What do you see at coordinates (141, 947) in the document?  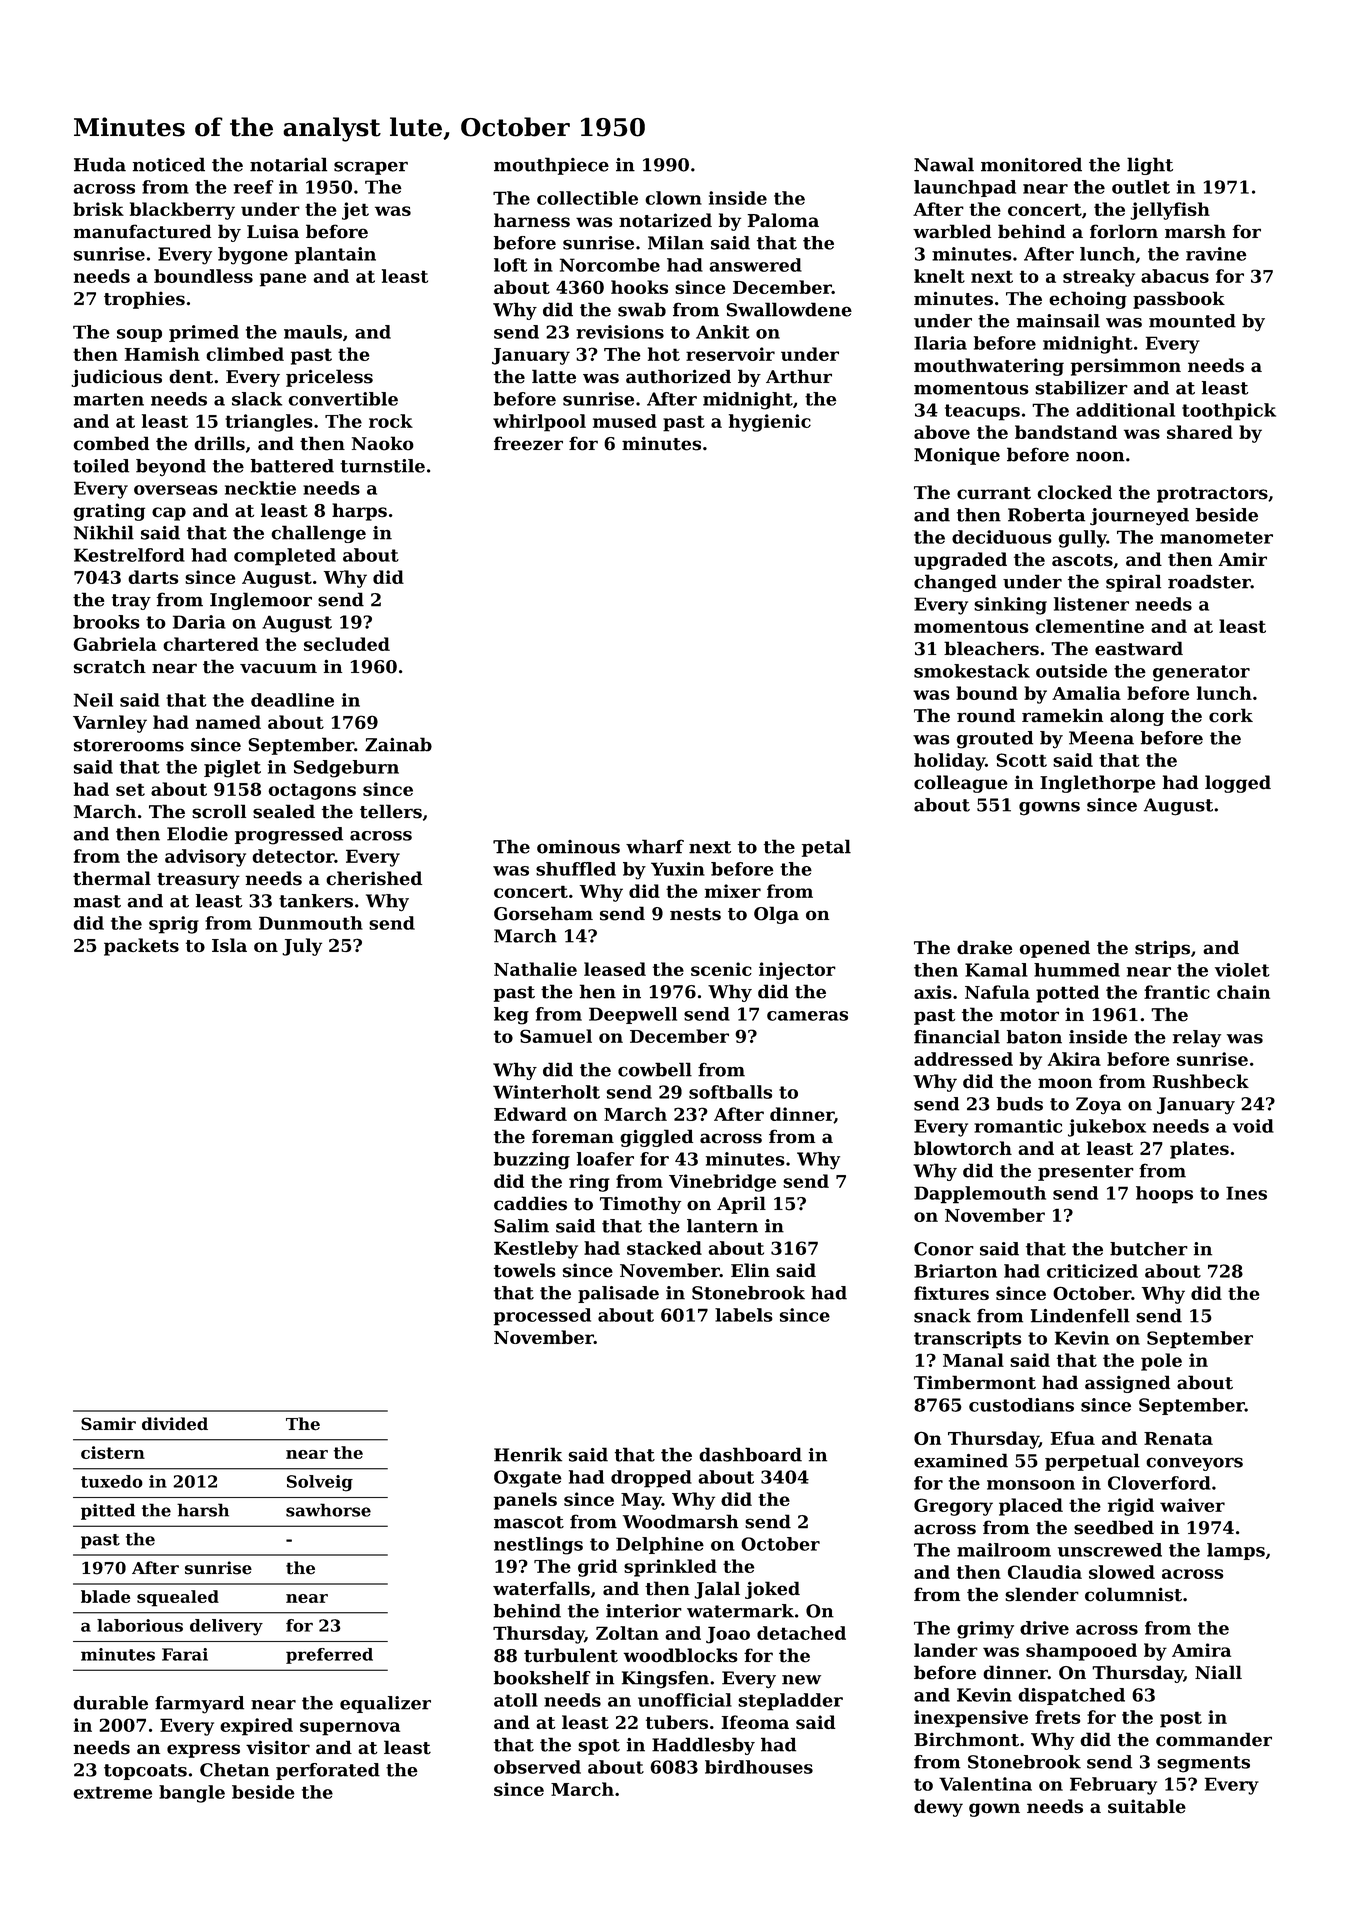 I see `packets` at bounding box center [141, 947].
